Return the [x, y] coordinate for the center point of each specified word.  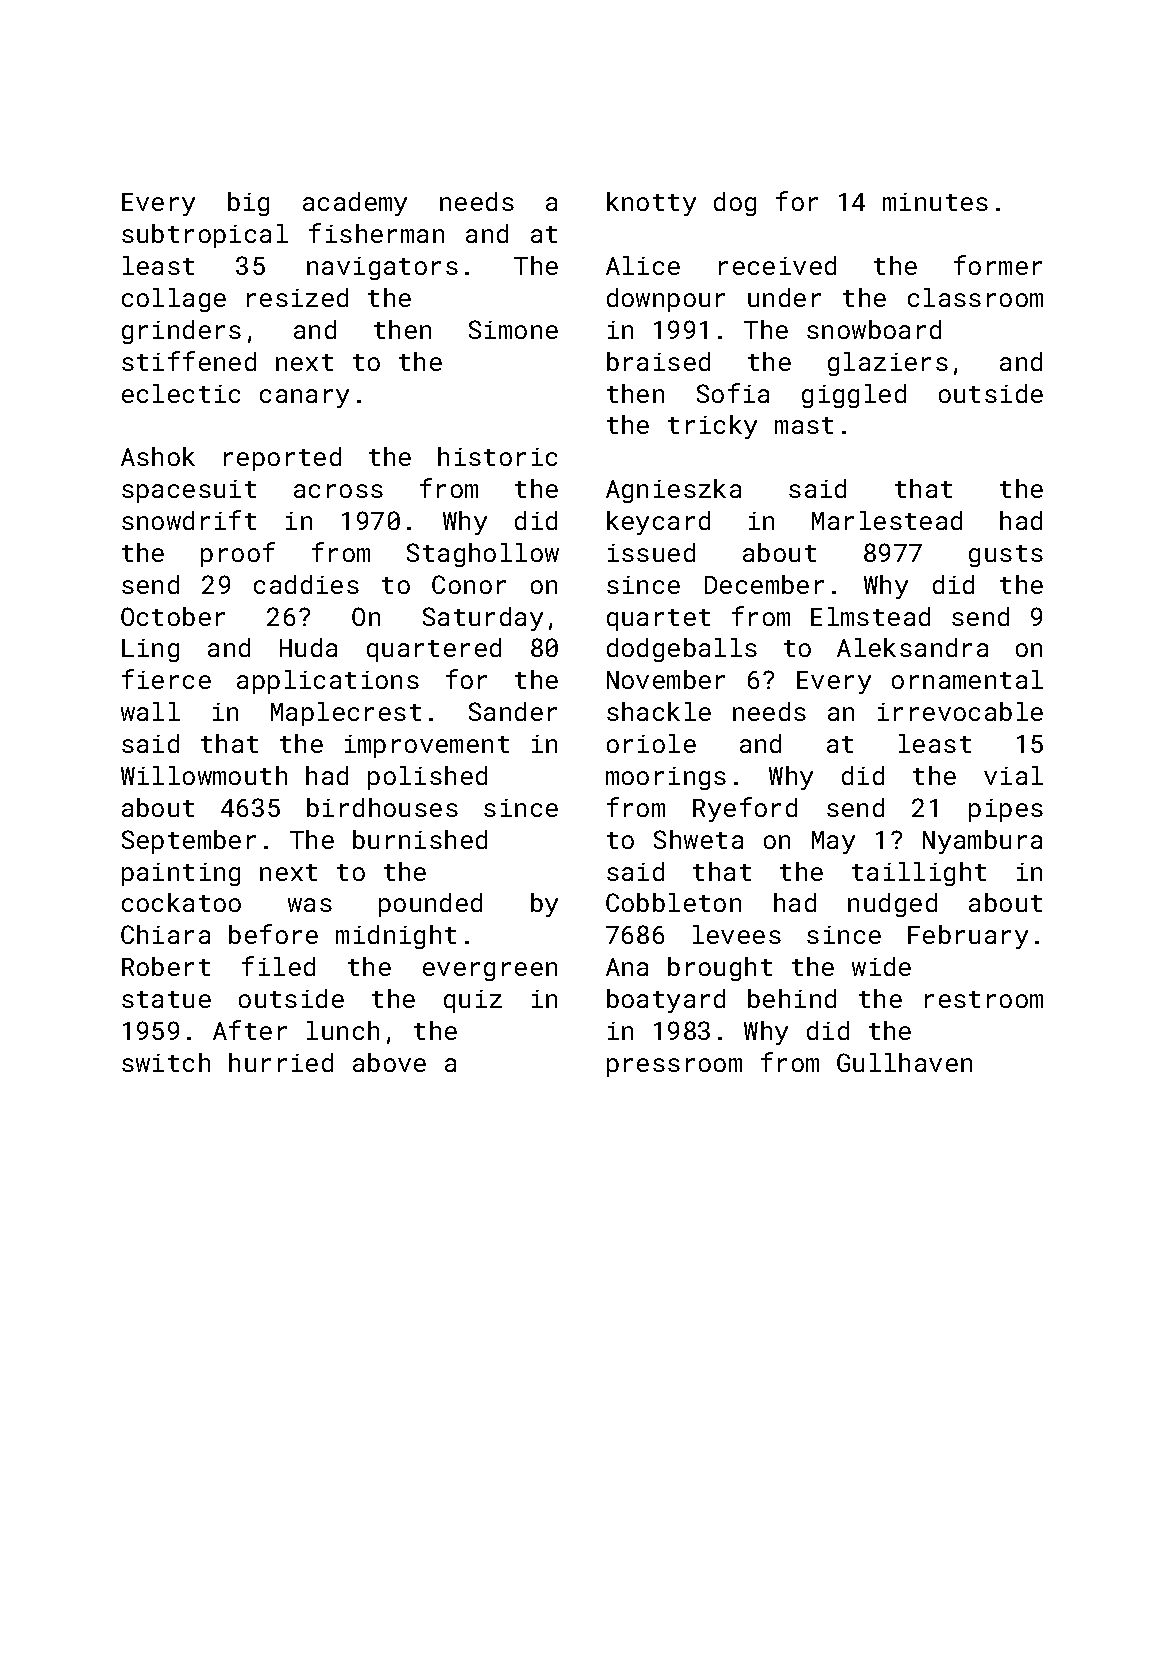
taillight [919, 874]
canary [304, 398]
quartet [658, 620]
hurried [281, 1062]
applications [328, 682]
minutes [935, 202]
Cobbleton [673, 902]
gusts [1006, 556]
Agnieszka [673, 491]
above [389, 1062]
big [248, 204]
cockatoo [181, 902]
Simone [513, 329]
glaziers [888, 364]
